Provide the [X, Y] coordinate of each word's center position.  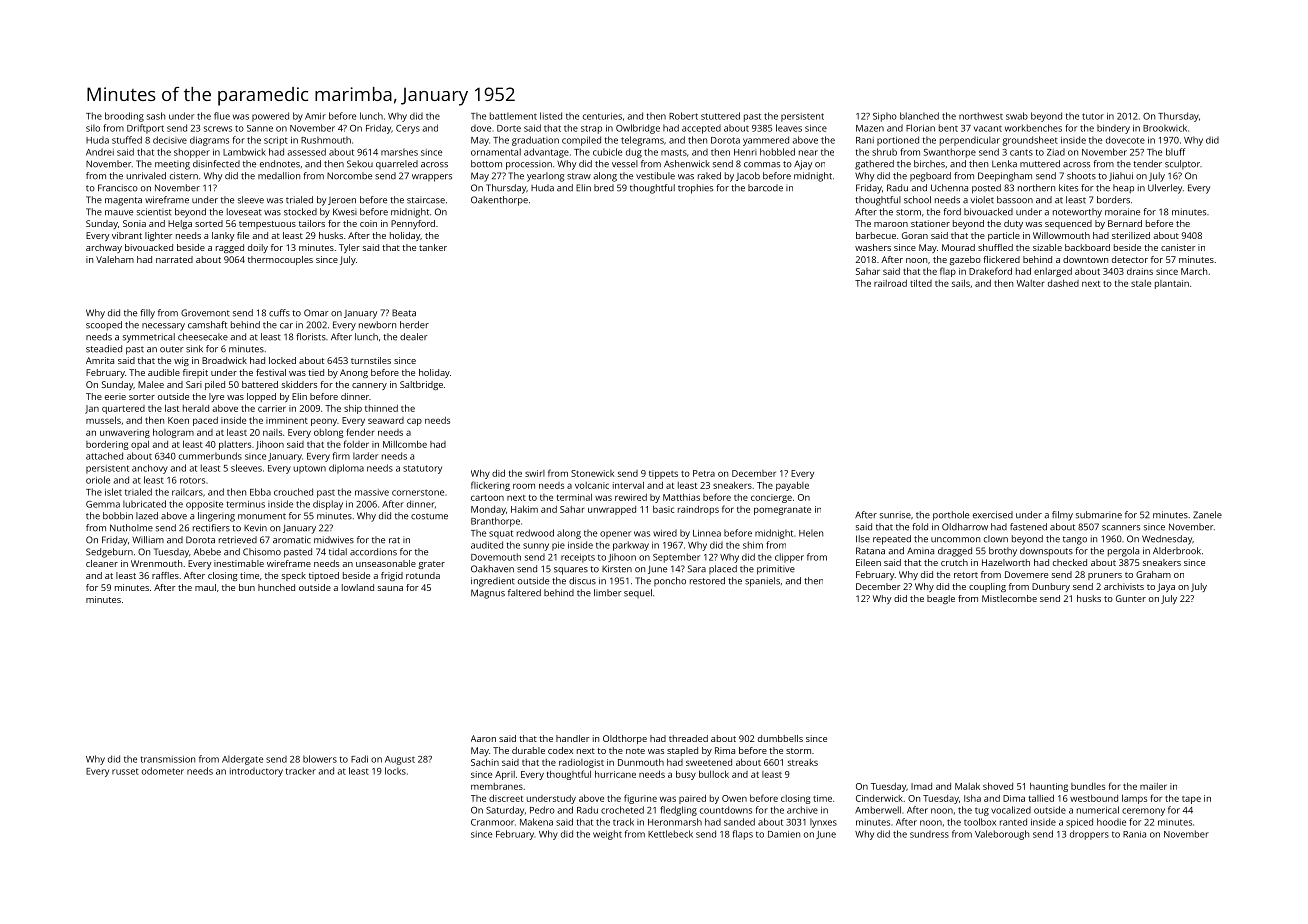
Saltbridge [421, 385]
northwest [981, 116]
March [1194, 271]
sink [194, 349]
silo [93, 128]
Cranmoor [492, 822]
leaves [789, 128]
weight [607, 835]
